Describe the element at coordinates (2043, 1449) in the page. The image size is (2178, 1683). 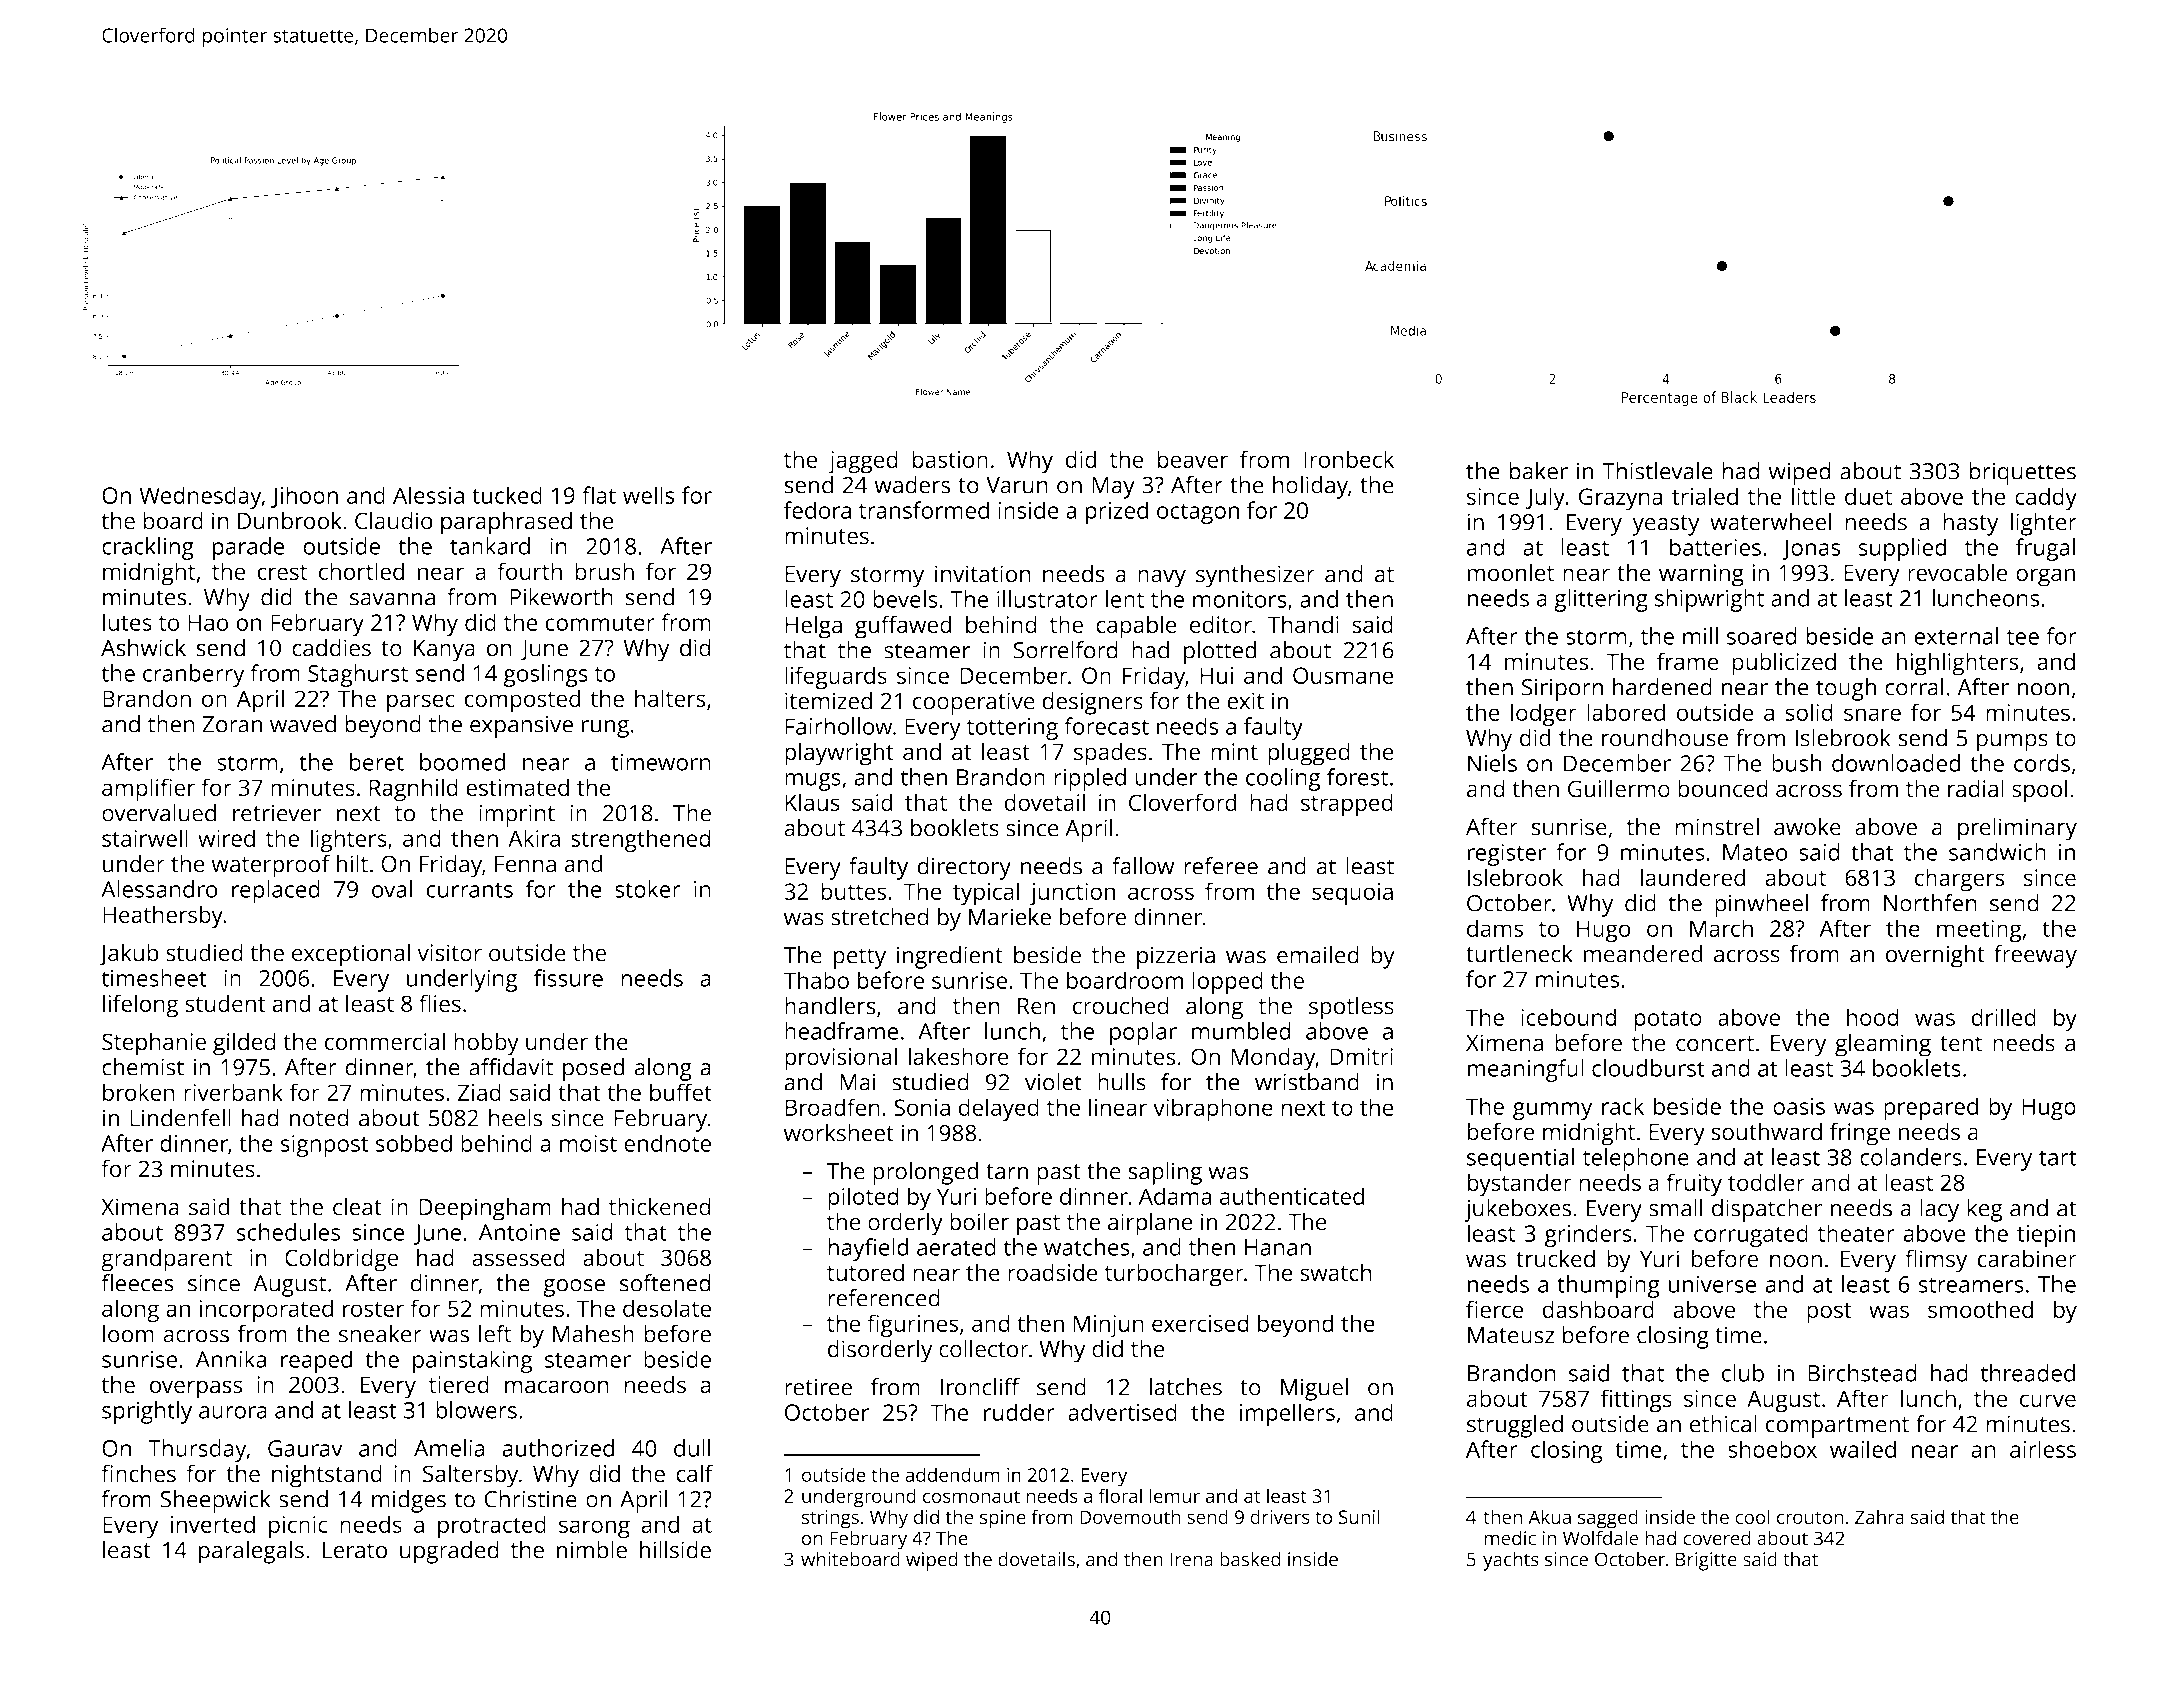
I see `airless` at that location.
